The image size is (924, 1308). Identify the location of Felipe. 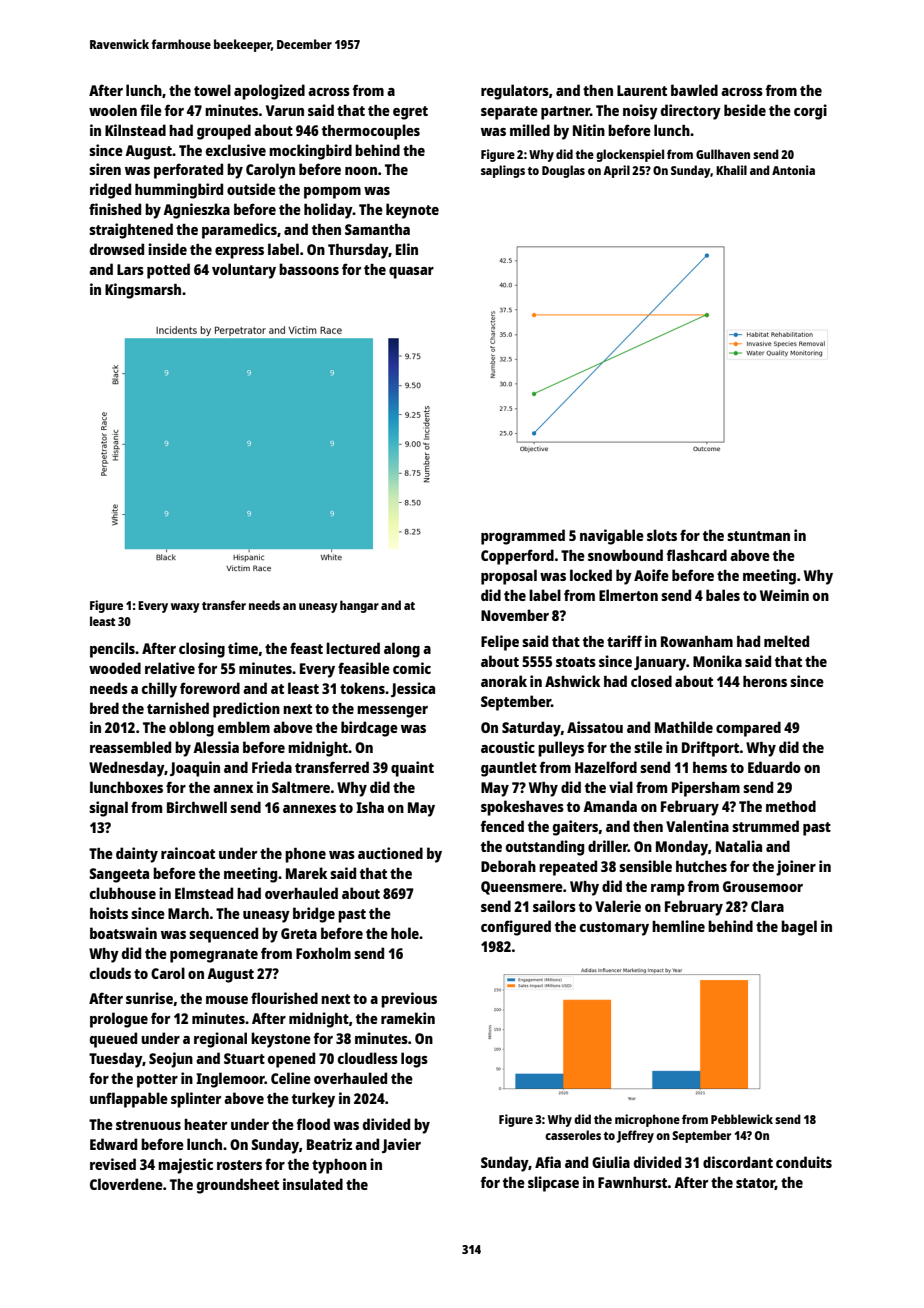
(500, 643).
